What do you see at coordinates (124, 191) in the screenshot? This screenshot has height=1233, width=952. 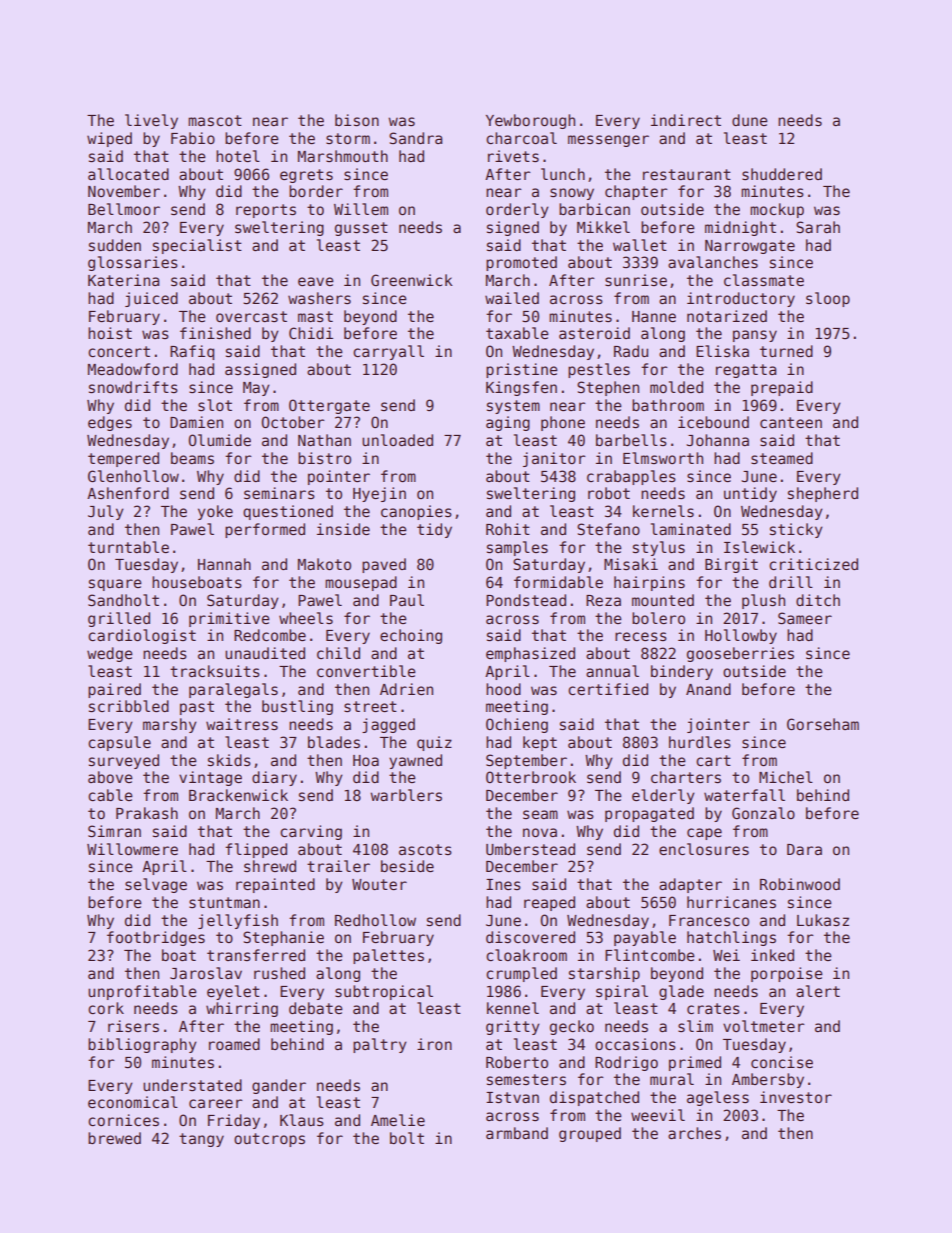 I see `November` at bounding box center [124, 191].
